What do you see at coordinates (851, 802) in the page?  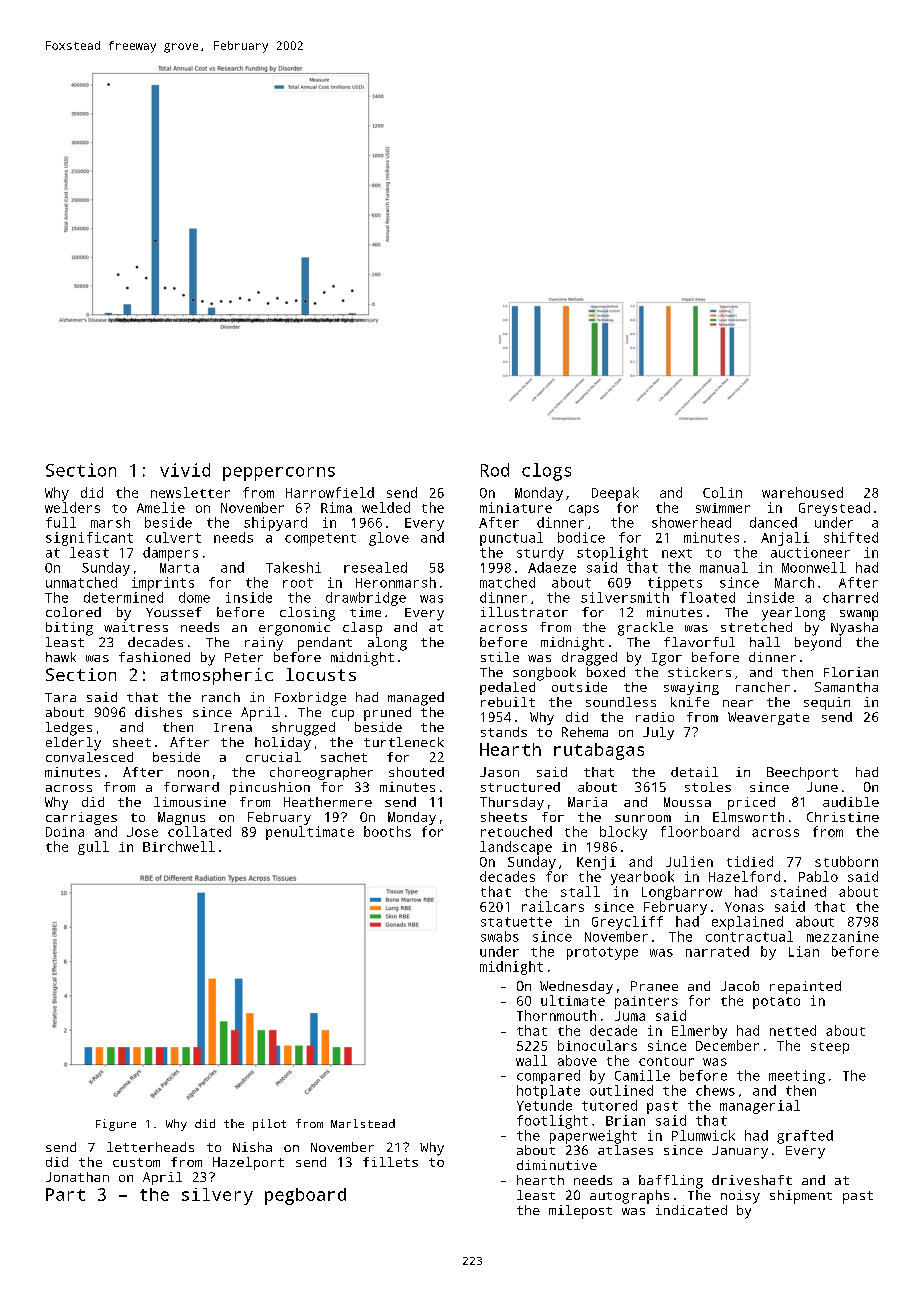 I see `audible` at bounding box center [851, 802].
